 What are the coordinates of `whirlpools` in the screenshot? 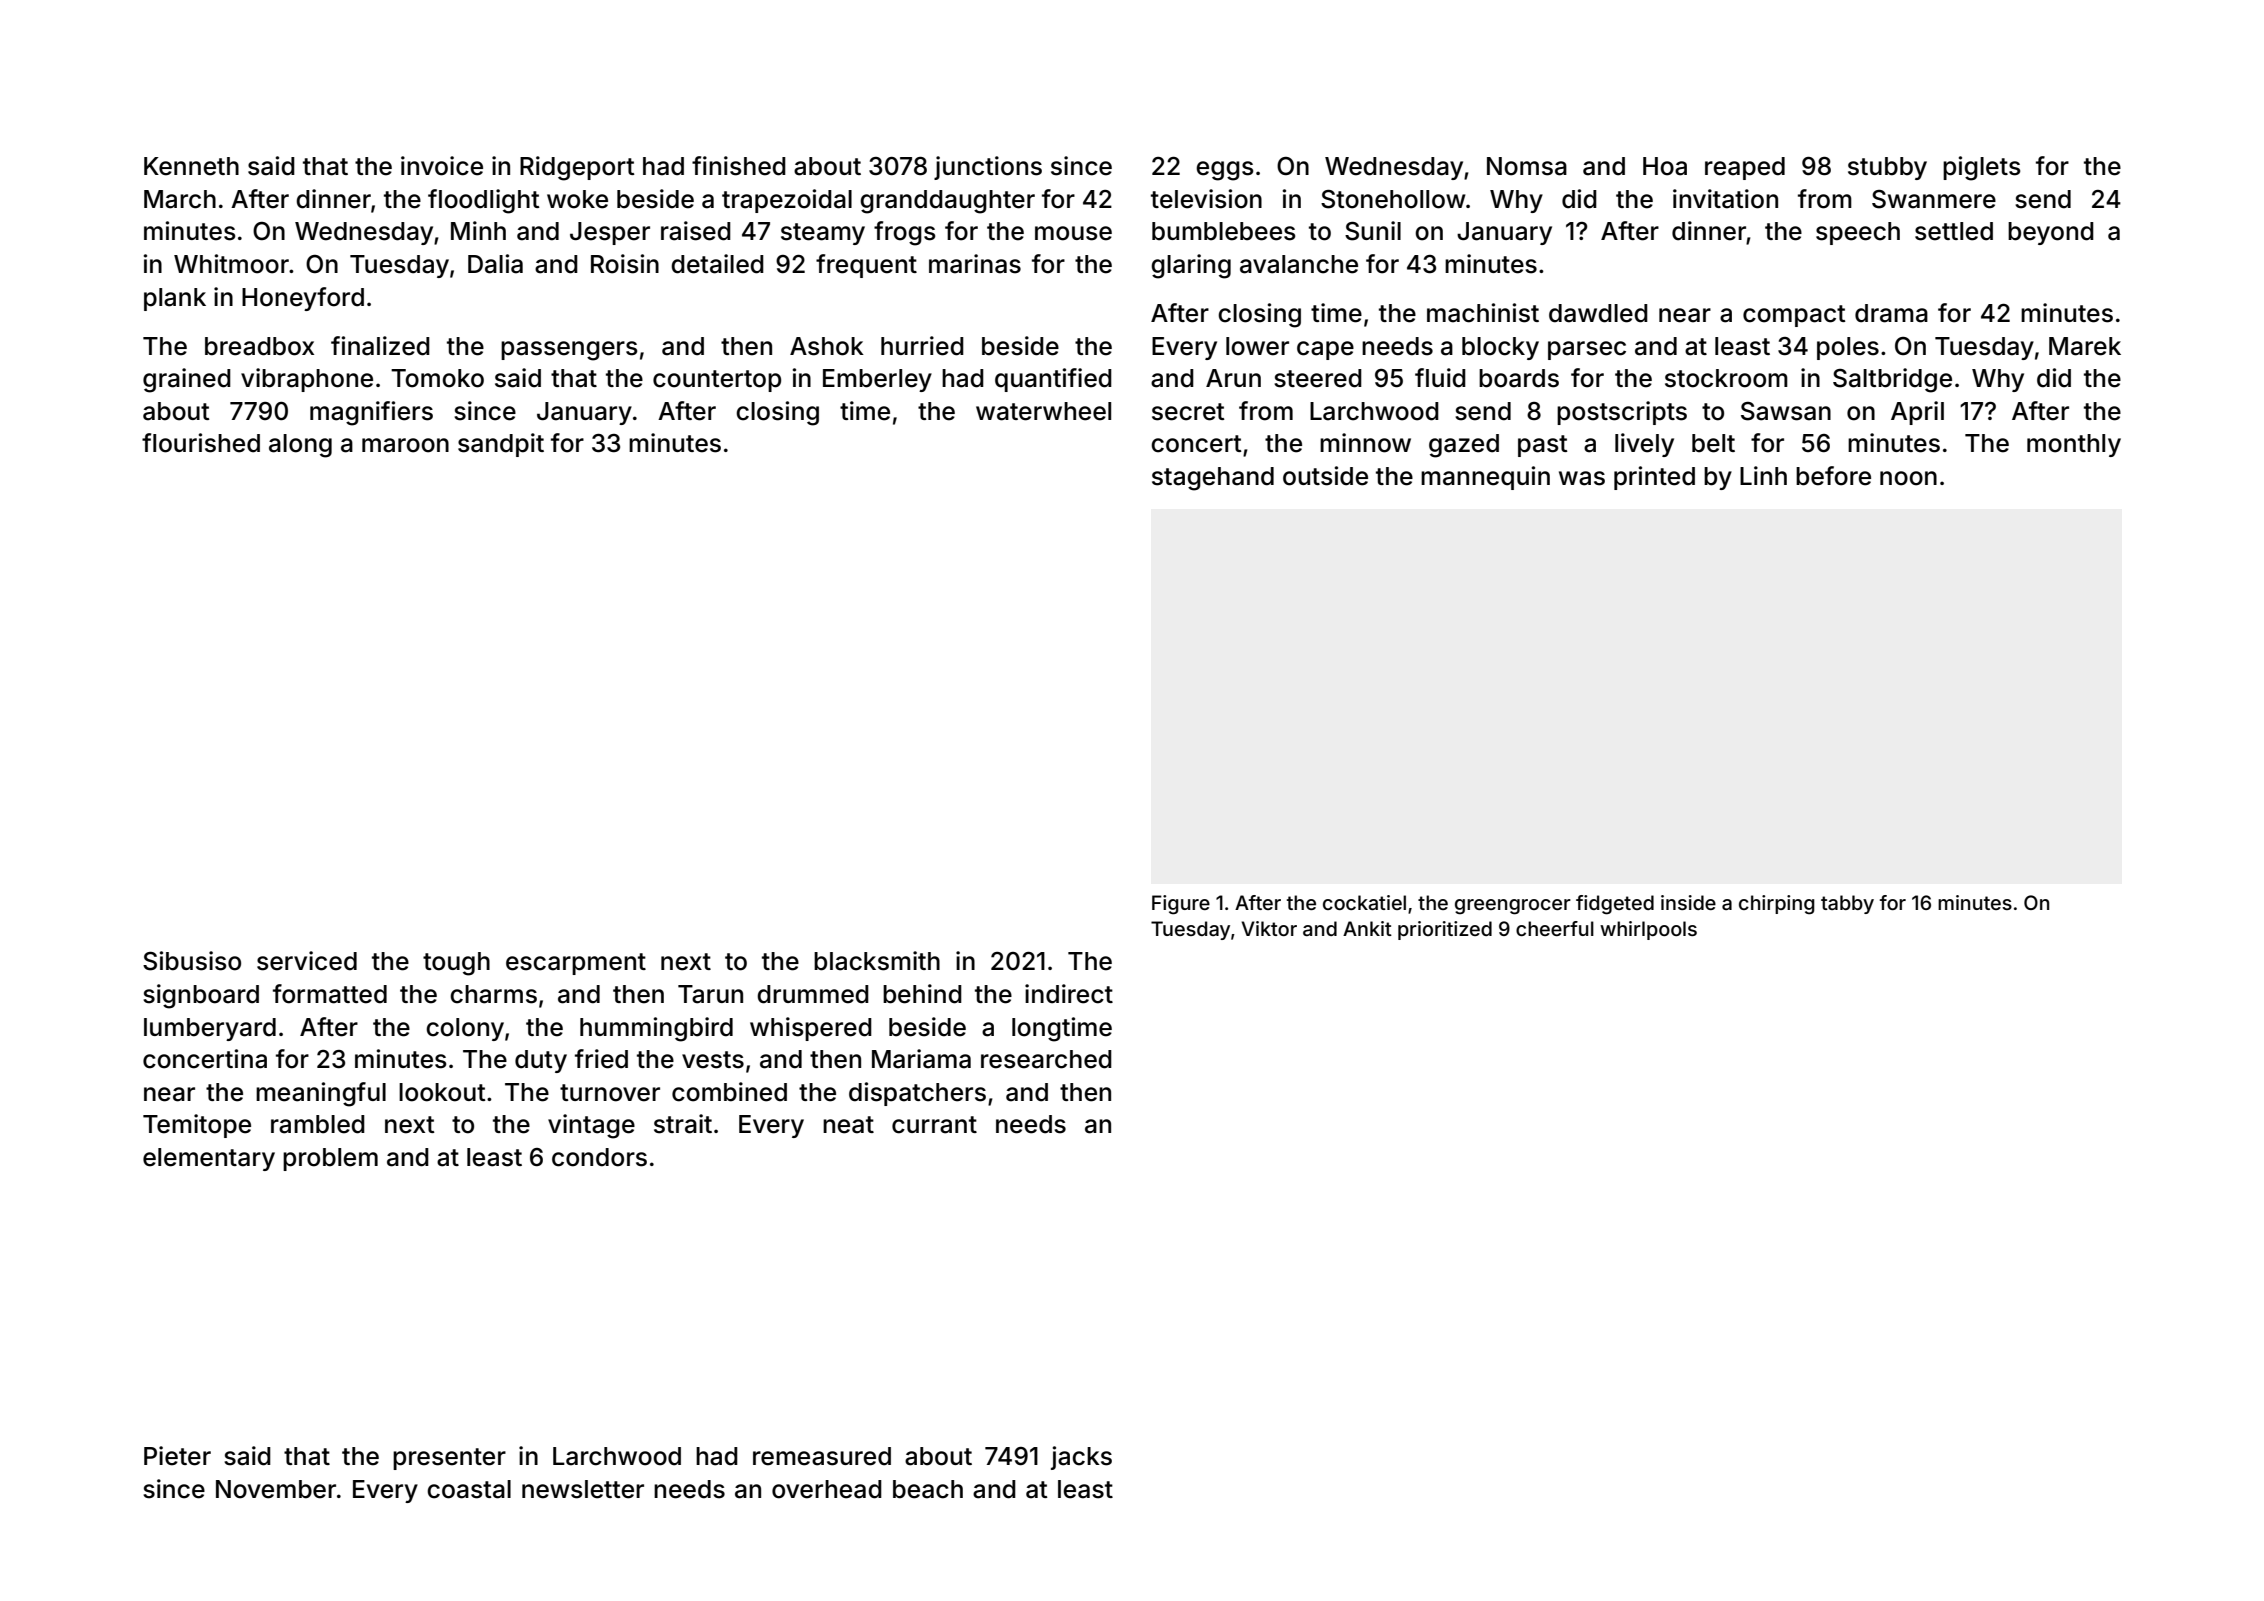 It's located at (1648, 930).
